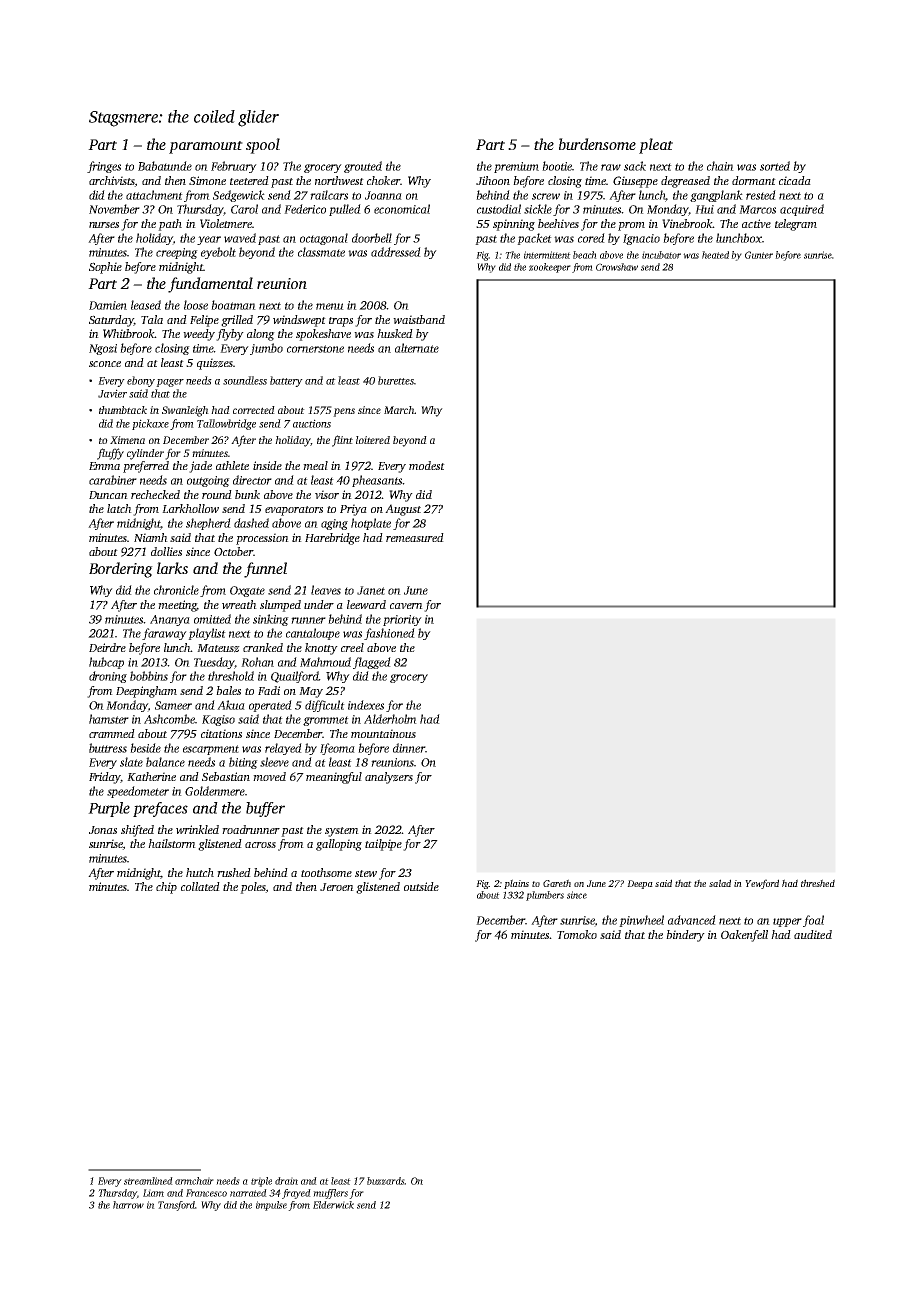 The height and width of the document is (1308, 924). What do you see at coordinates (269, 776) in the document?
I see `moved` at bounding box center [269, 776].
